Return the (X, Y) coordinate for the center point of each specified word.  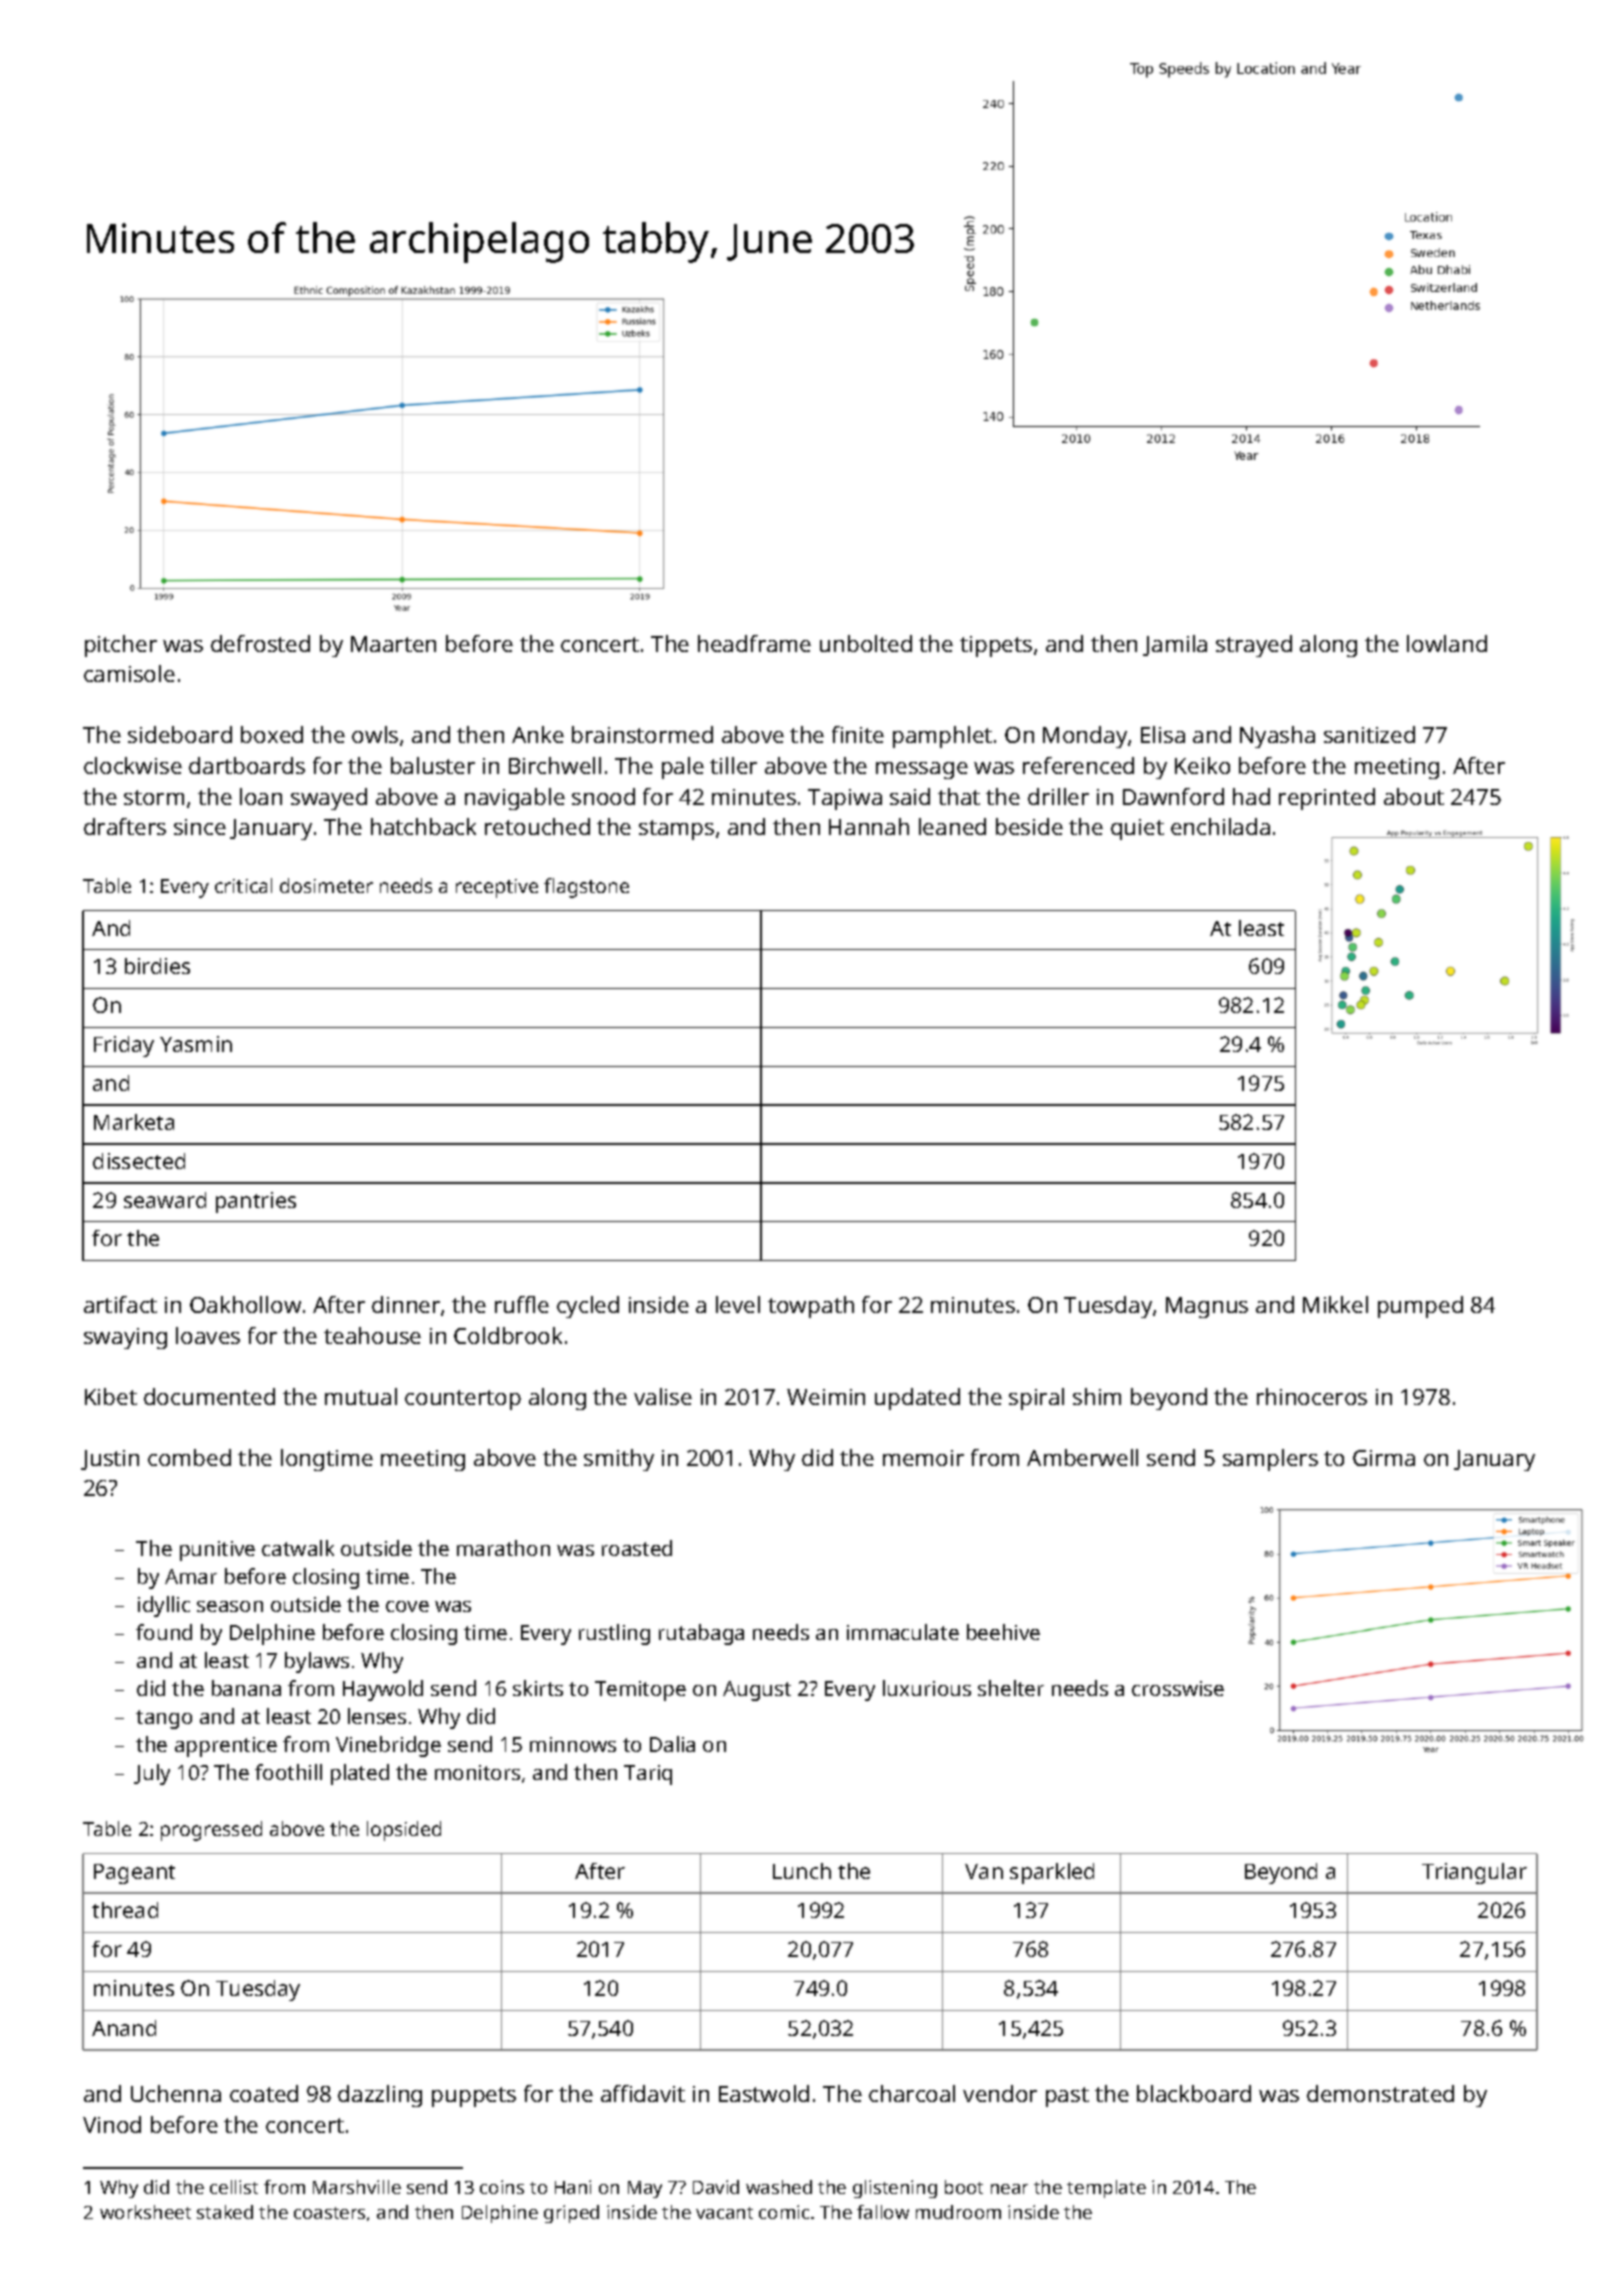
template (1106, 2189)
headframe (754, 643)
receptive (497, 888)
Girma (1384, 1458)
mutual (361, 1396)
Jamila (1175, 645)
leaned (952, 826)
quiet (1137, 829)
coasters (329, 2213)
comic (784, 2212)
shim (1097, 1396)
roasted (637, 1548)
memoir (923, 1458)
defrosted (260, 643)
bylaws (317, 1662)
